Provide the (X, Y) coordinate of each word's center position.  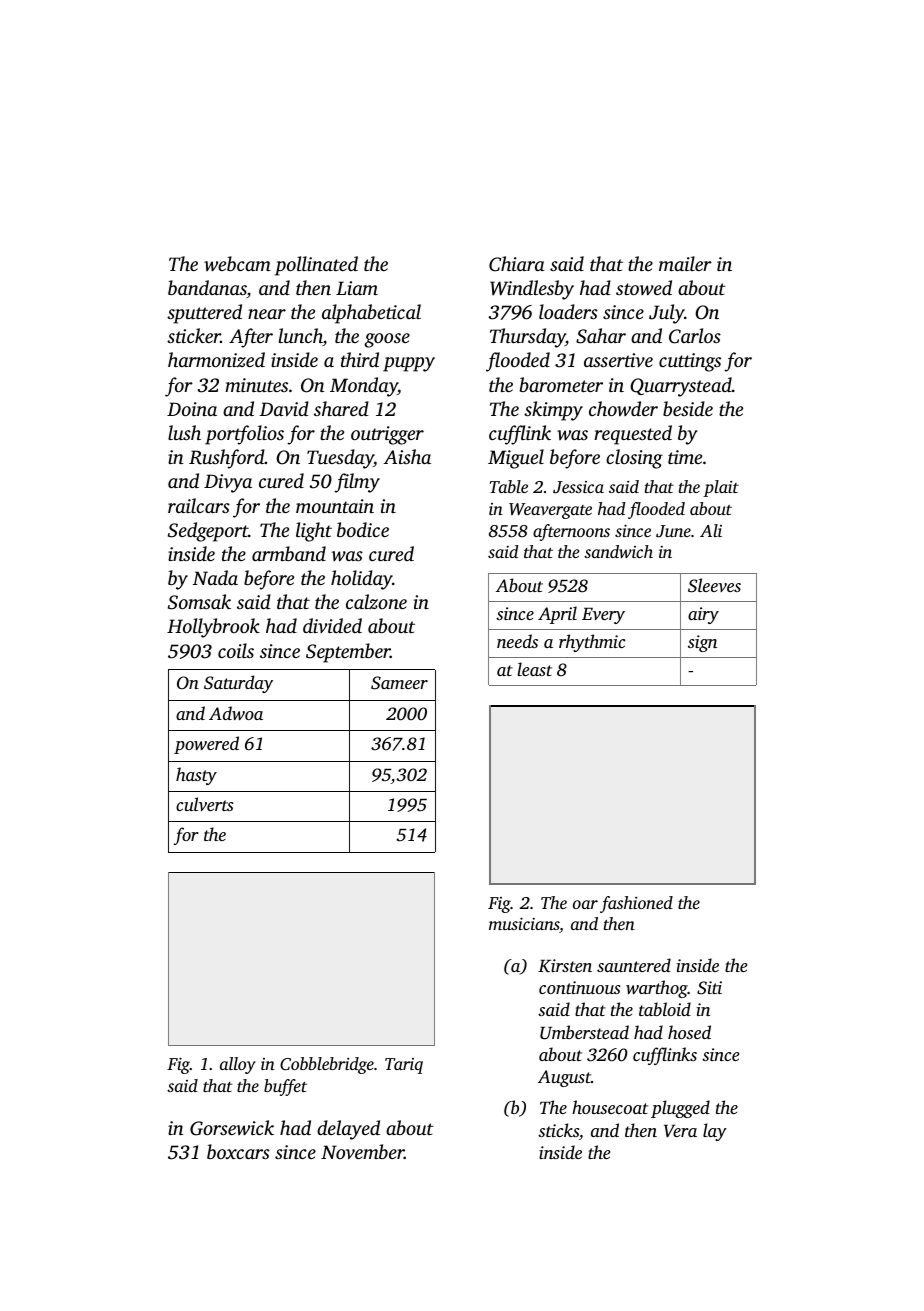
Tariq (404, 1066)
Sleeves (714, 585)
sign (702, 643)
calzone (376, 601)
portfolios (244, 435)
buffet (285, 1087)
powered (206, 745)
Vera (680, 1131)
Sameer (399, 683)
